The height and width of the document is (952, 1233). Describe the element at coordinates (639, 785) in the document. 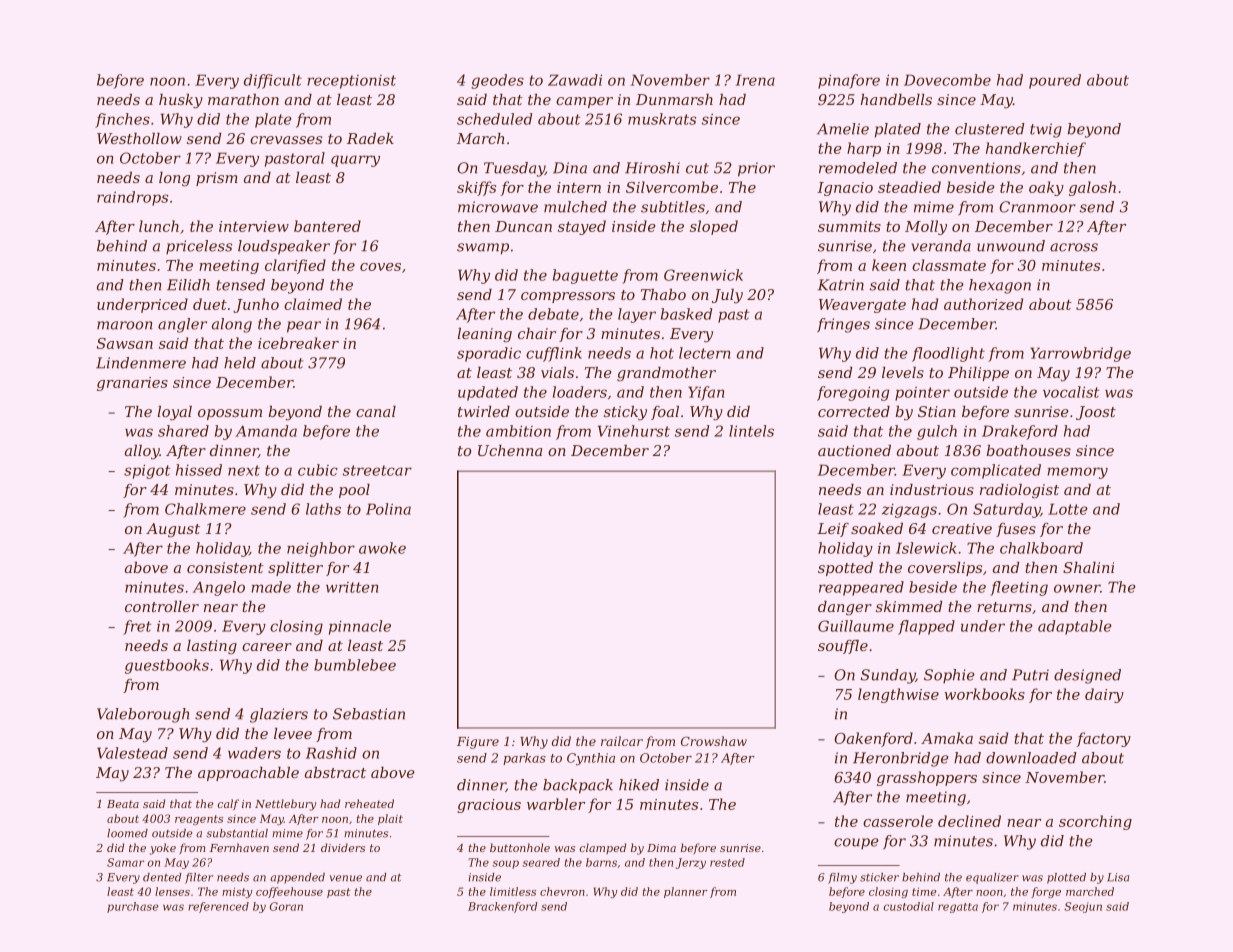

I see `hiked` at that location.
